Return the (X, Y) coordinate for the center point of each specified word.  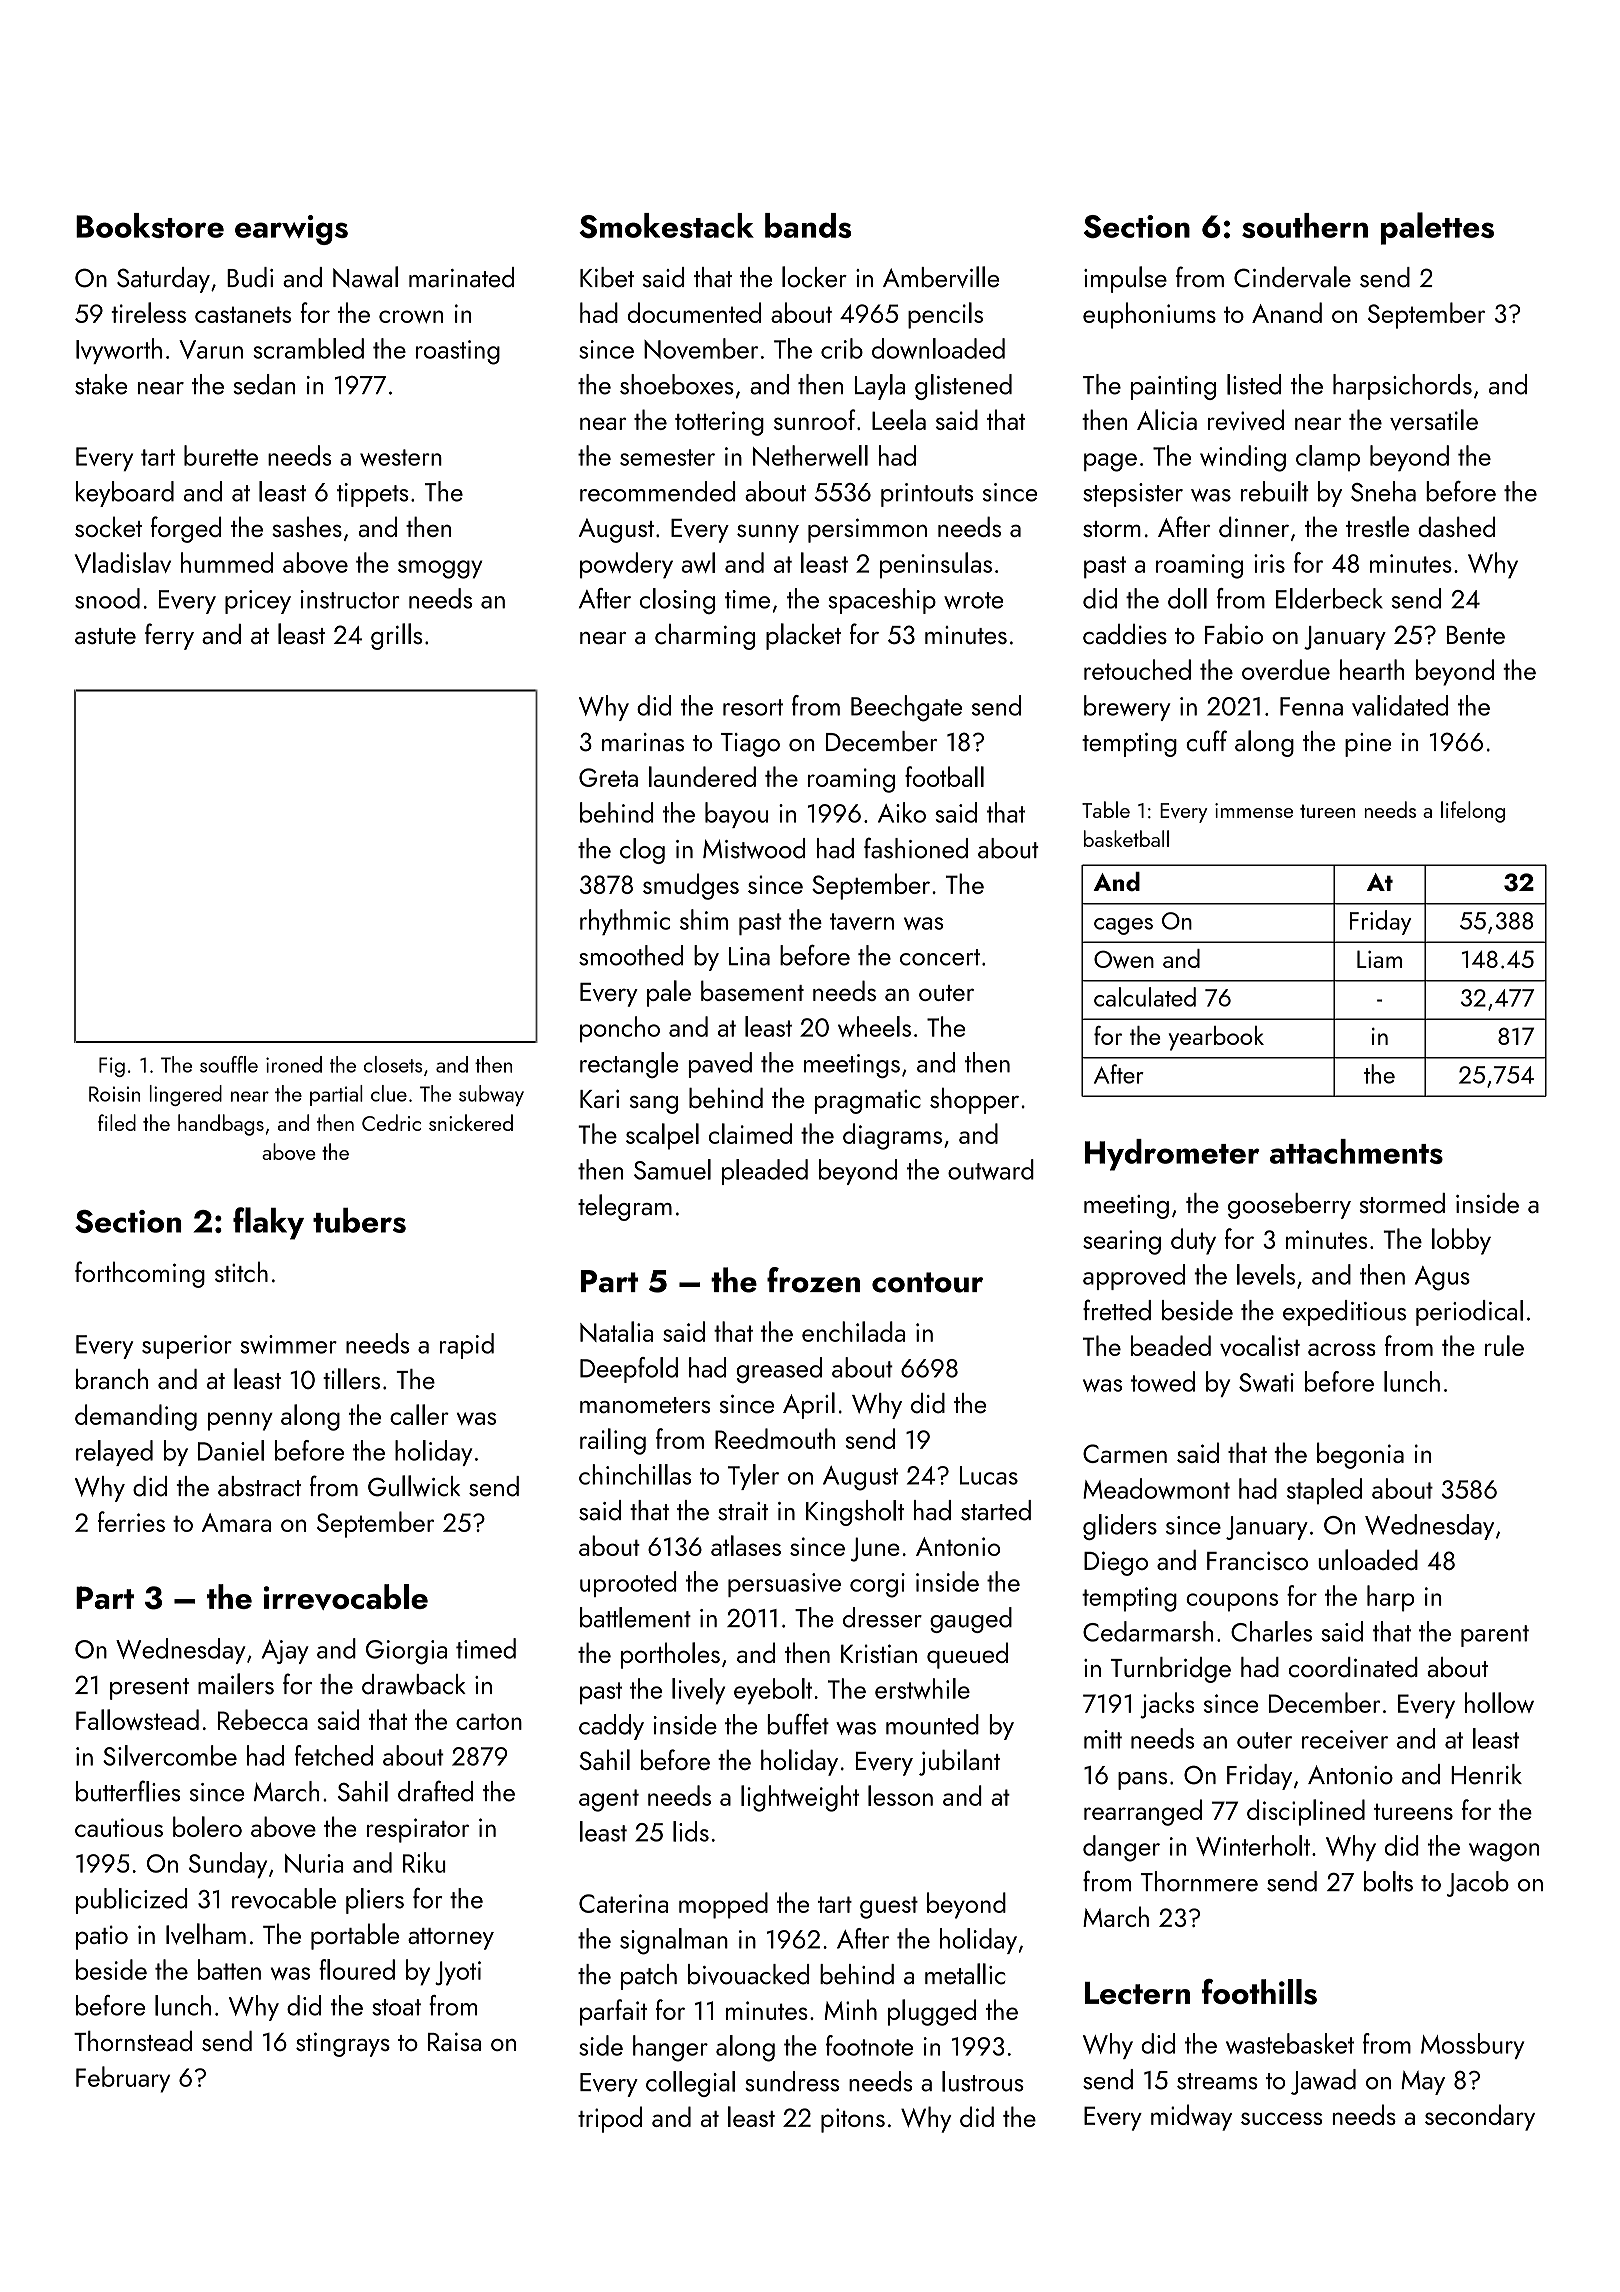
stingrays (343, 2045)
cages (1123, 926)
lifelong (1473, 812)
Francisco (1257, 1560)
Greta (608, 777)
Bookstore (150, 225)
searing (1122, 1242)
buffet (798, 1724)
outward (991, 1169)
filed (117, 1122)
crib (842, 348)
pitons (853, 2120)
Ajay (285, 1652)
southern (1305, 225)
